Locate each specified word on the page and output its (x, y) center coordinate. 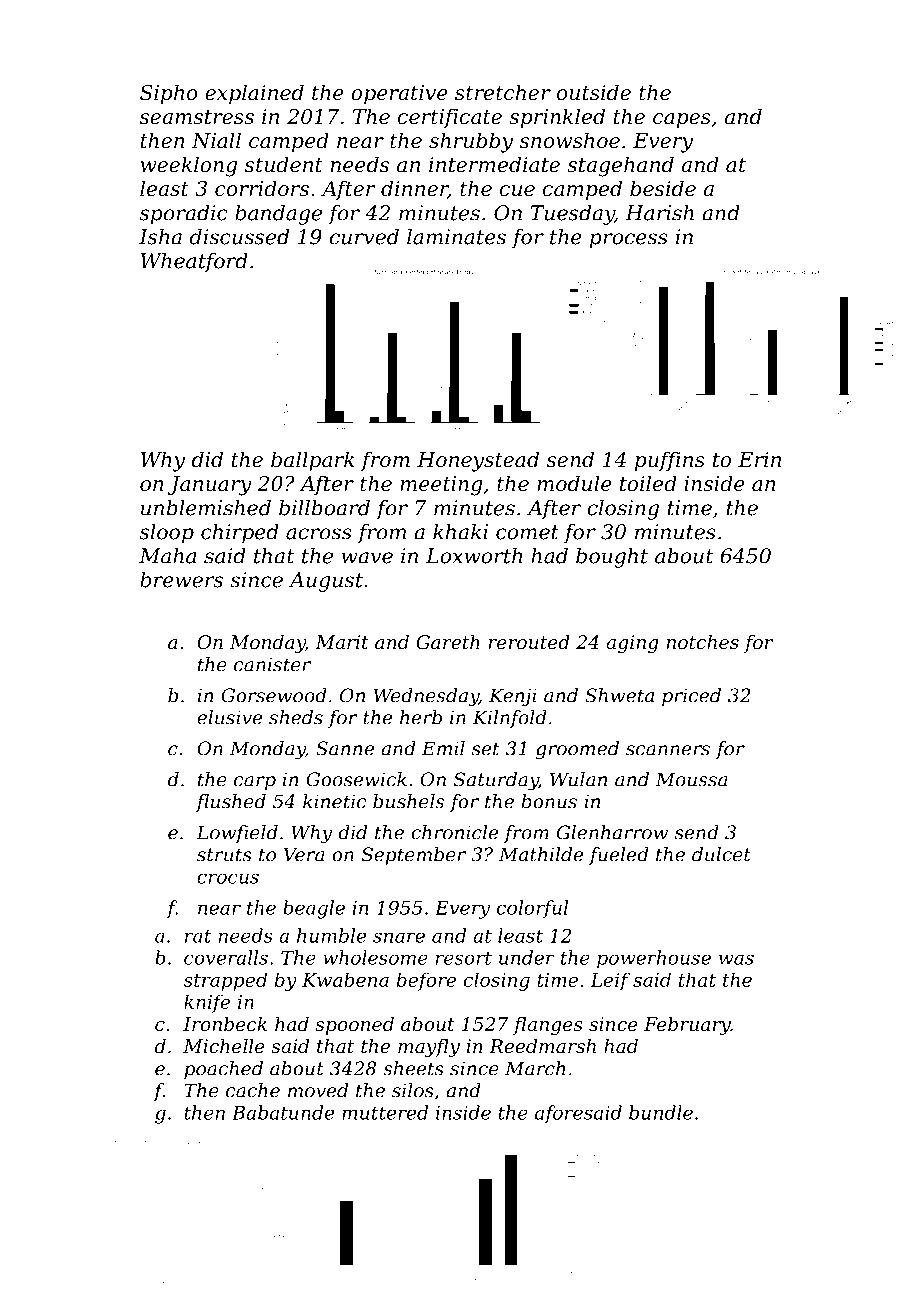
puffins (670, 461)
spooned (354, 1026)
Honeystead (478, 461)
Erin (759, 459)
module (574, 483)
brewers (181, 580)
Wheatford (194, 263)
